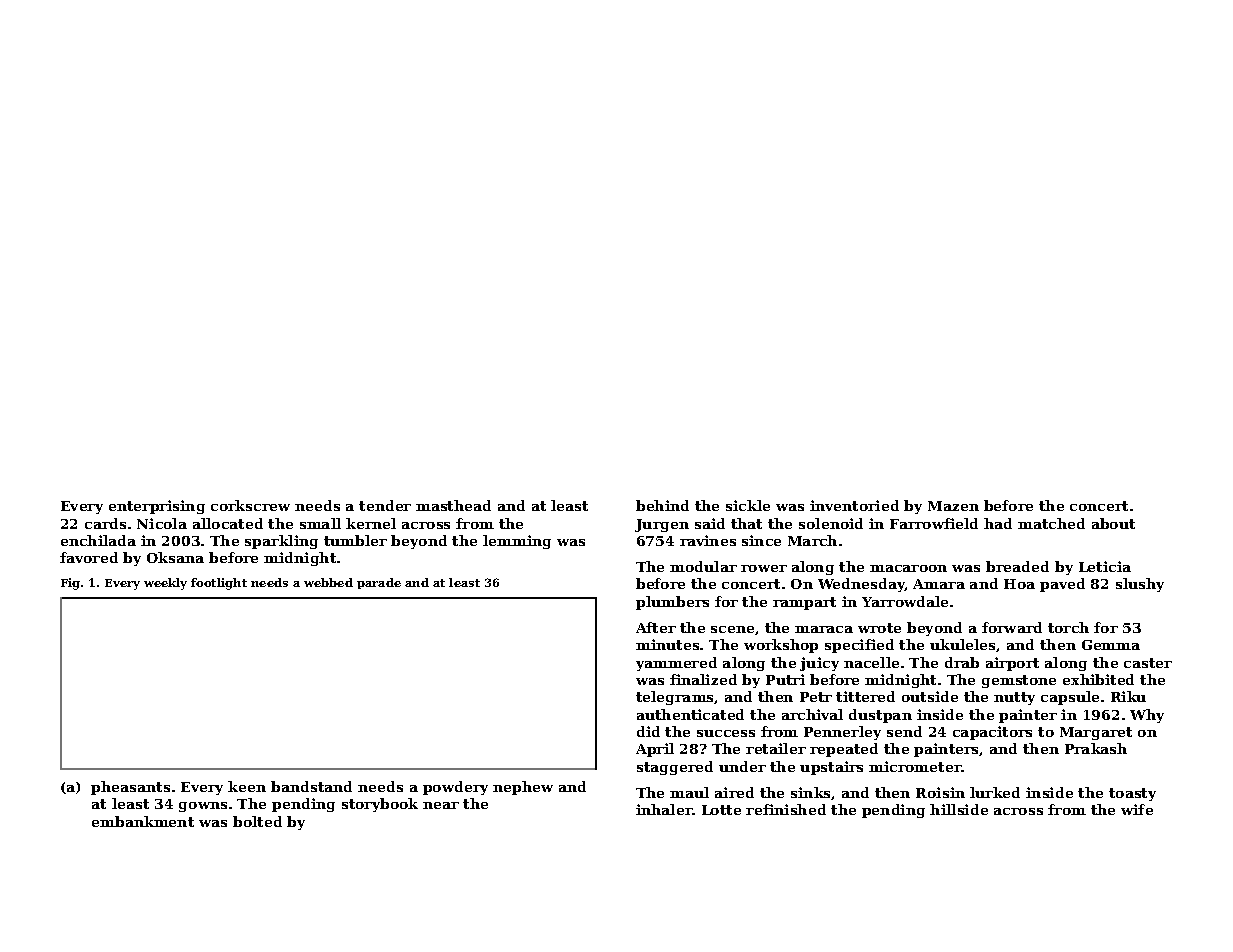  Describe the element at coordinates (1140, 585) in the screenshot. I see `slushy` at that location.
